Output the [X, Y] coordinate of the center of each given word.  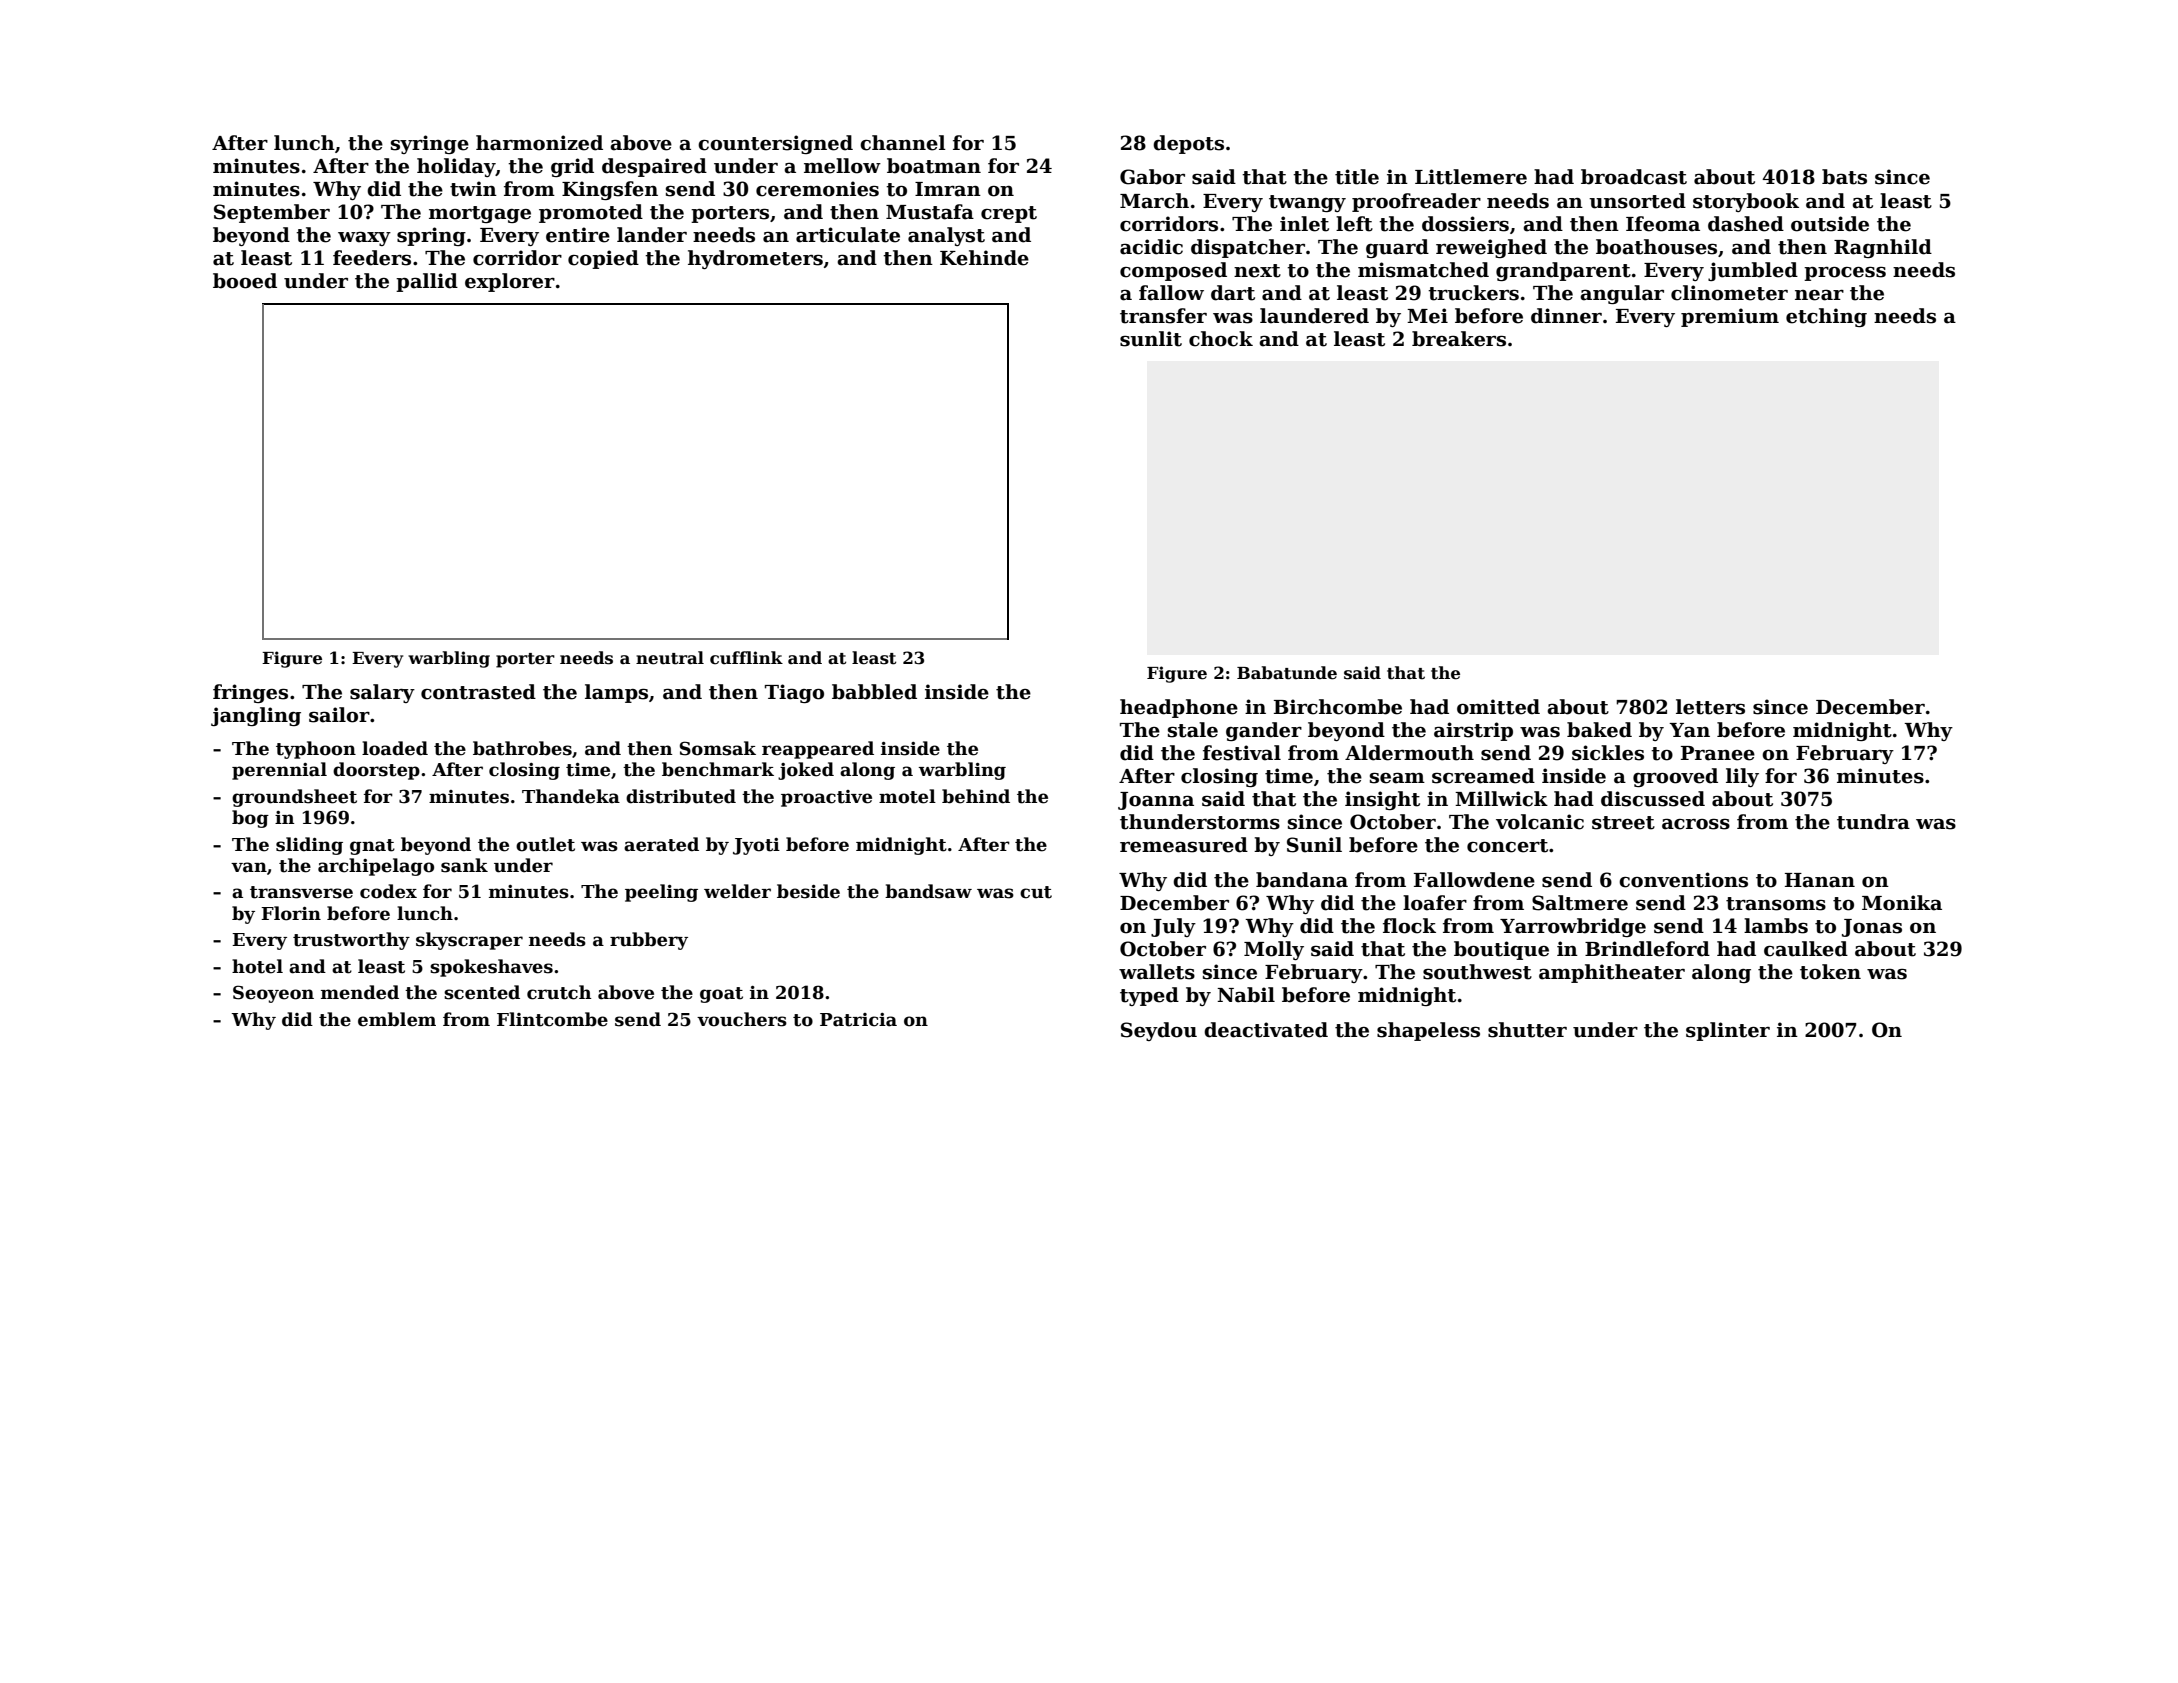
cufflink [746, 658]
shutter [1527, 1030]
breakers [1459, 339]
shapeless [1428, 1031]
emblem [397, 1019]
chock [1221, 339]
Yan [1689, 730]
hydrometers [755, 259]
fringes [250, 693]
